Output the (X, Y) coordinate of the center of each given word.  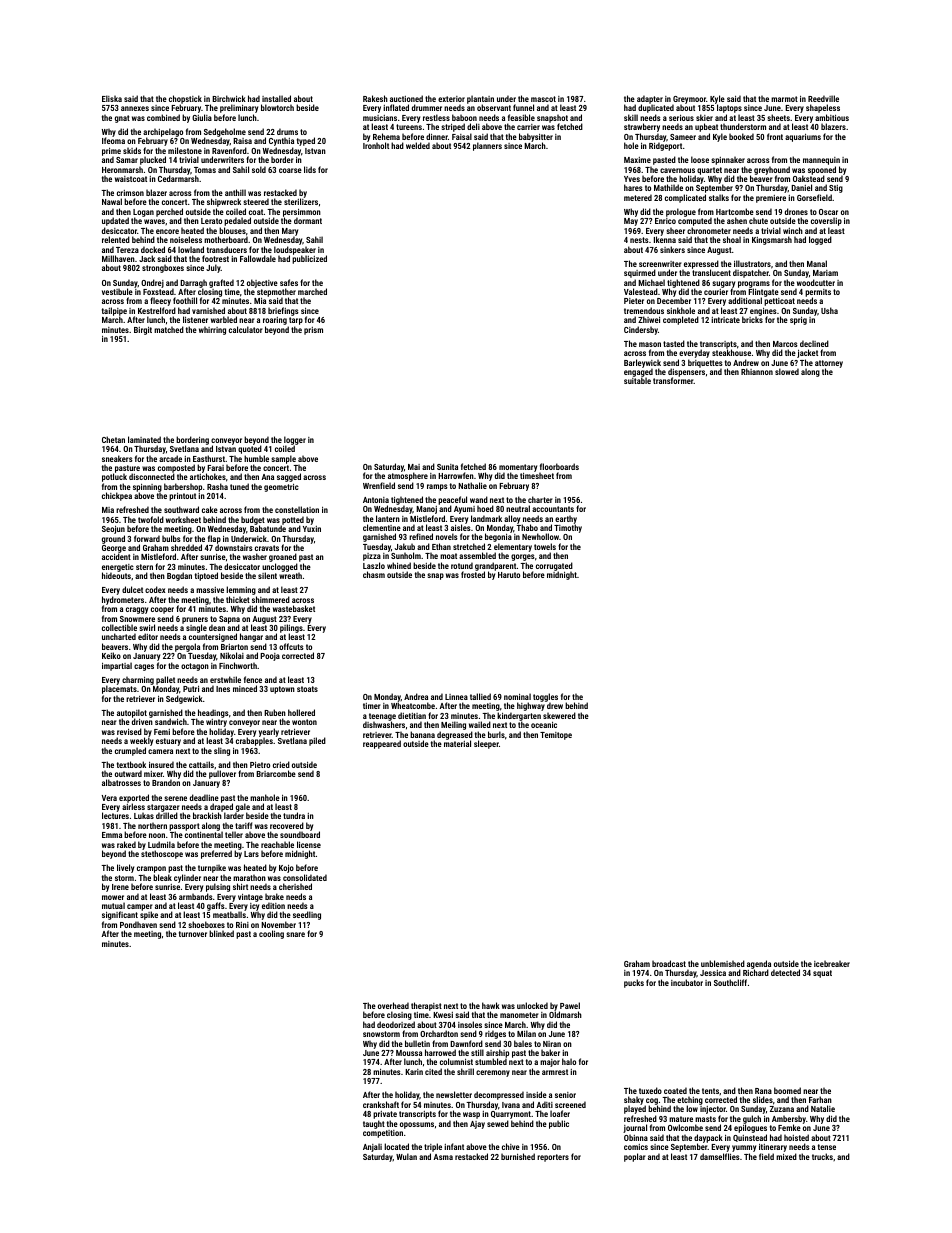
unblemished (723, 963)
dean (217, 627)
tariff (243, 825)
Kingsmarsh (772, 240)
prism (313, 331)
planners (487, 146)
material (457, 743)
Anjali (372, 1147)
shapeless (823, 108)
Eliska (112, 98)
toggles (545, 698)
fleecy (160, 301)
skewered (559, 715)
